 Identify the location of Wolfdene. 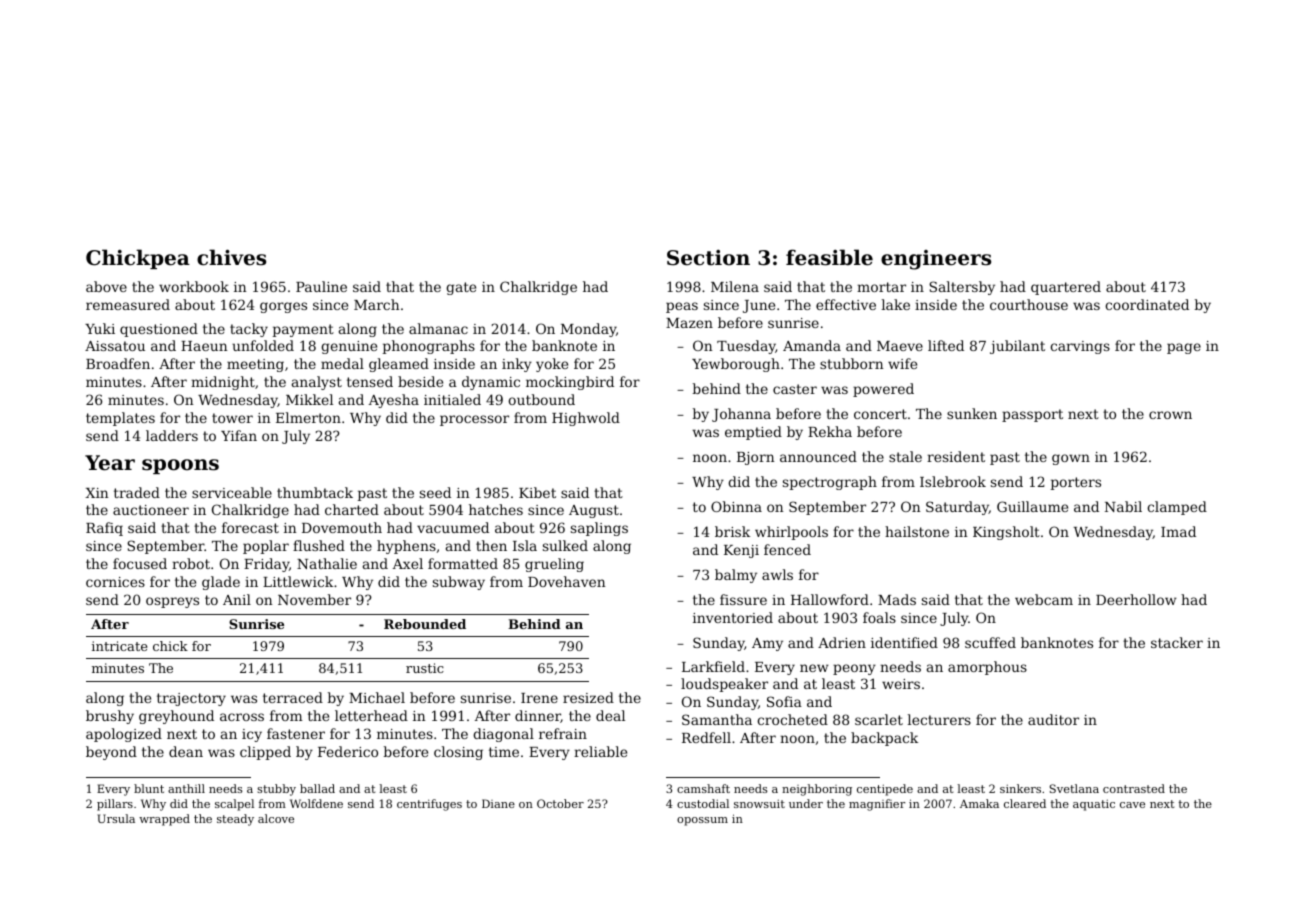
(316, 803).
